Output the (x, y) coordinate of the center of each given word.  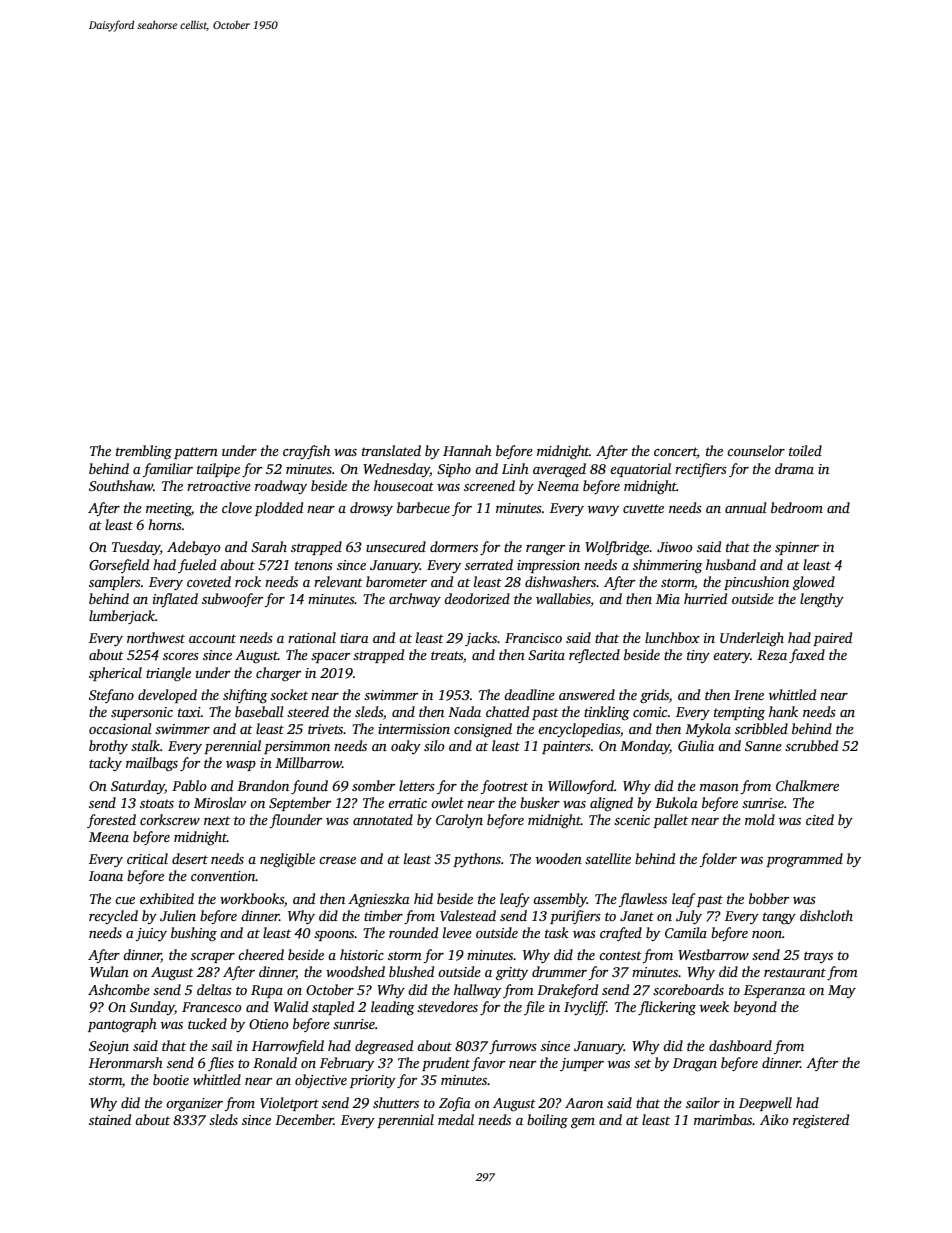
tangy (779, 918)
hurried (705, 598)
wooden (559, 858)
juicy (151, 934)
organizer (194, 1104)
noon (767, 934)
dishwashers (561, 581)
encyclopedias (579, 730)
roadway (281, 487)
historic (362, 954)
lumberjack (122, 617)
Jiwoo (675, 547)
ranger (545, 550)
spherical (115, 674)
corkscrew (170, 819)
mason (719, 787)
